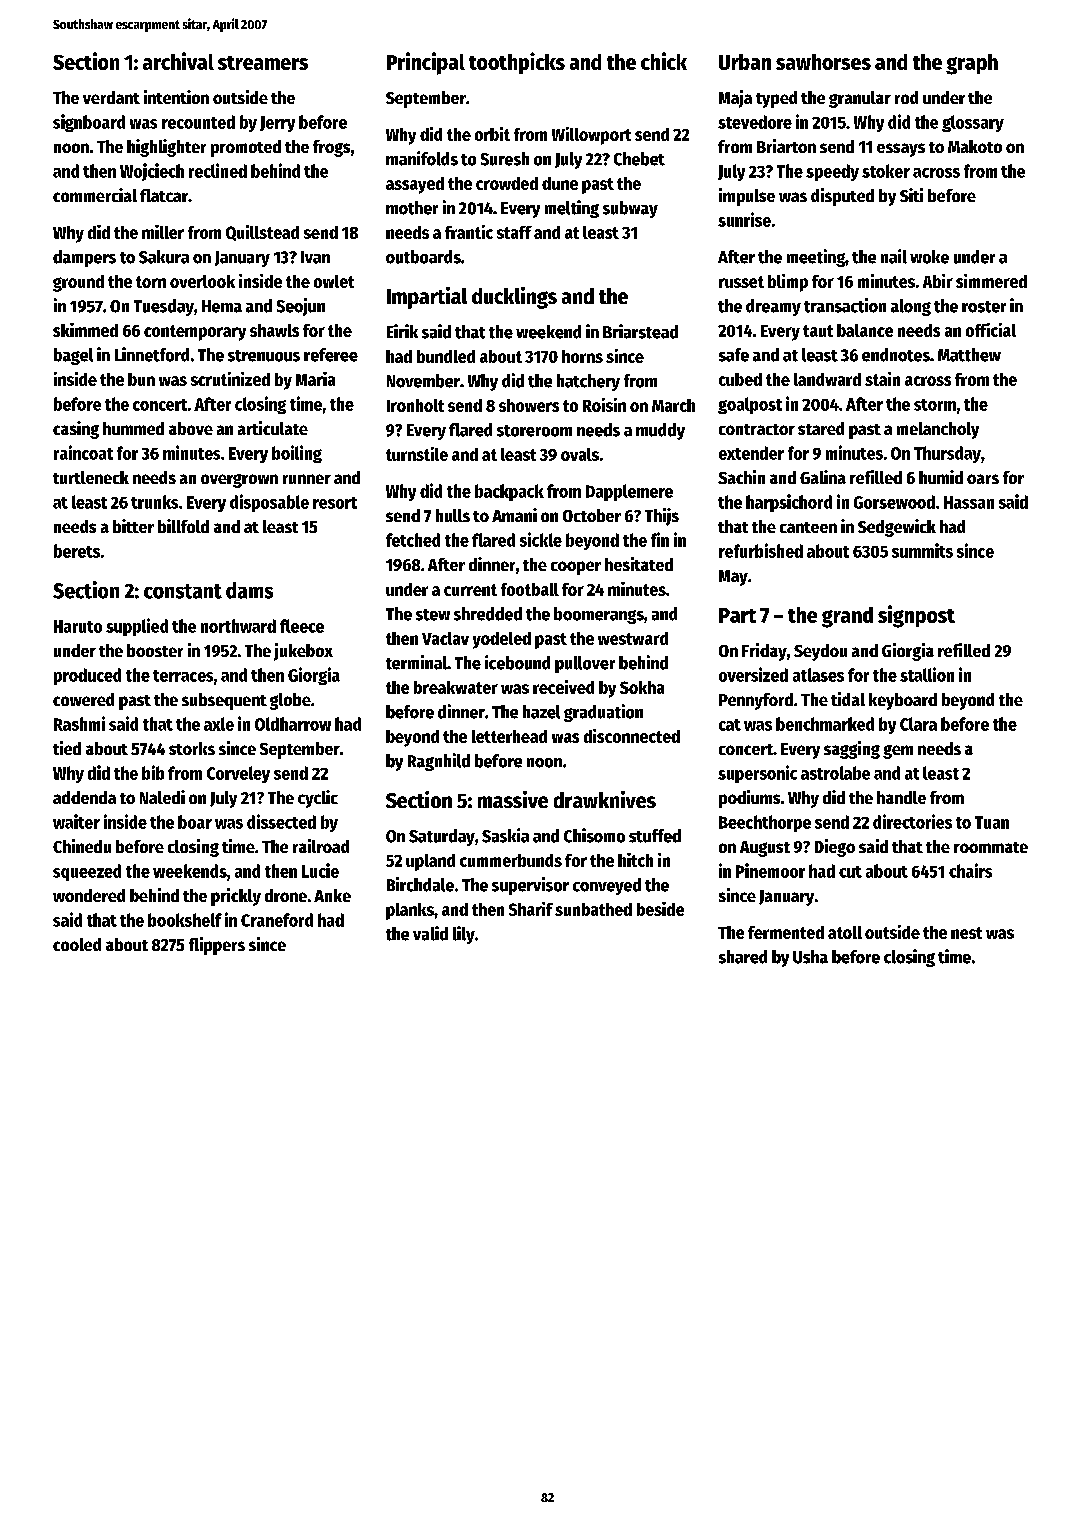  What do you see at coordinates (901, 150) in the page?
I see `essays` at bounding box center [901, 150].
